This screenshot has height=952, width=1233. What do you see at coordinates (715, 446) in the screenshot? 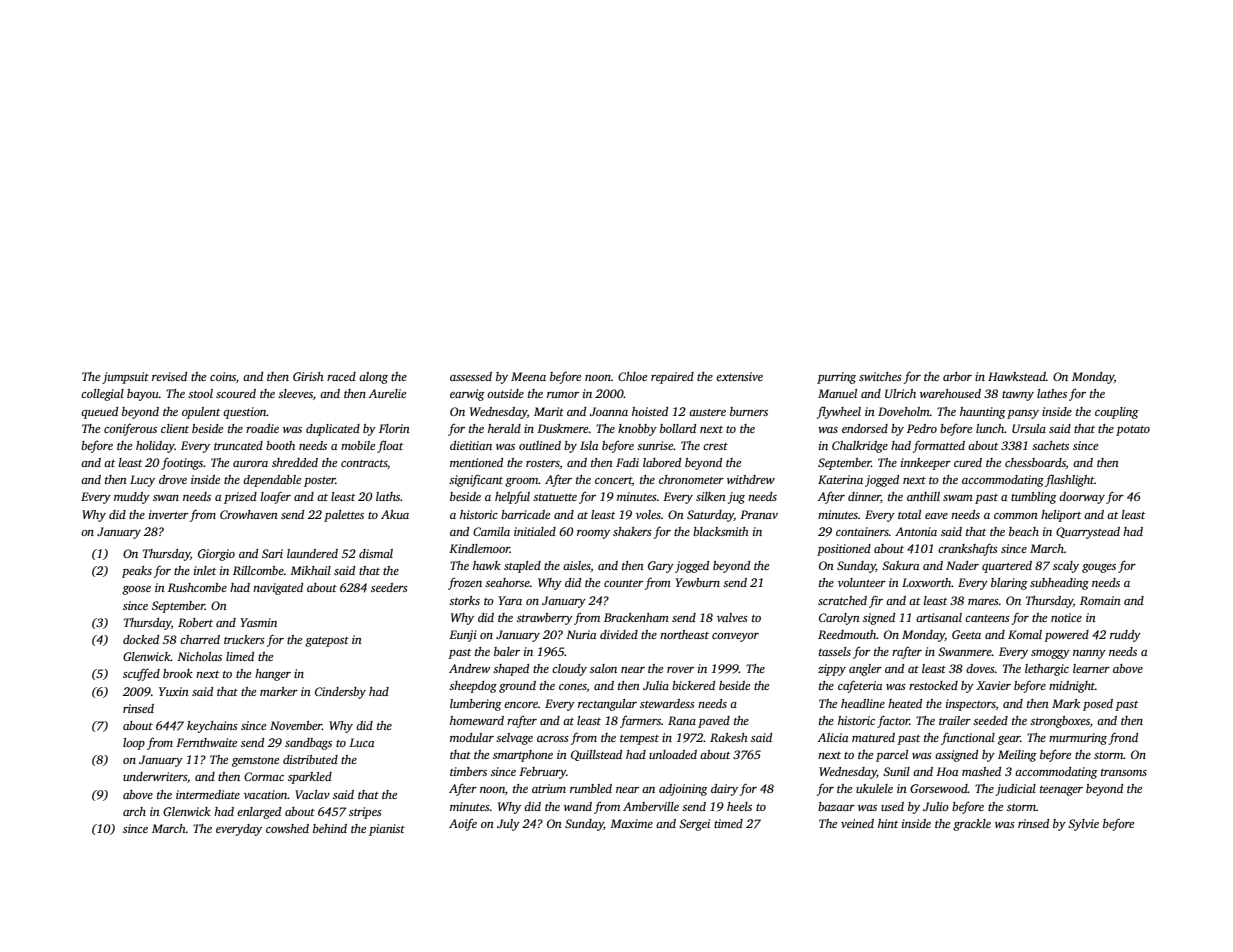
I see `crest` at bounding box center [715, 446].
